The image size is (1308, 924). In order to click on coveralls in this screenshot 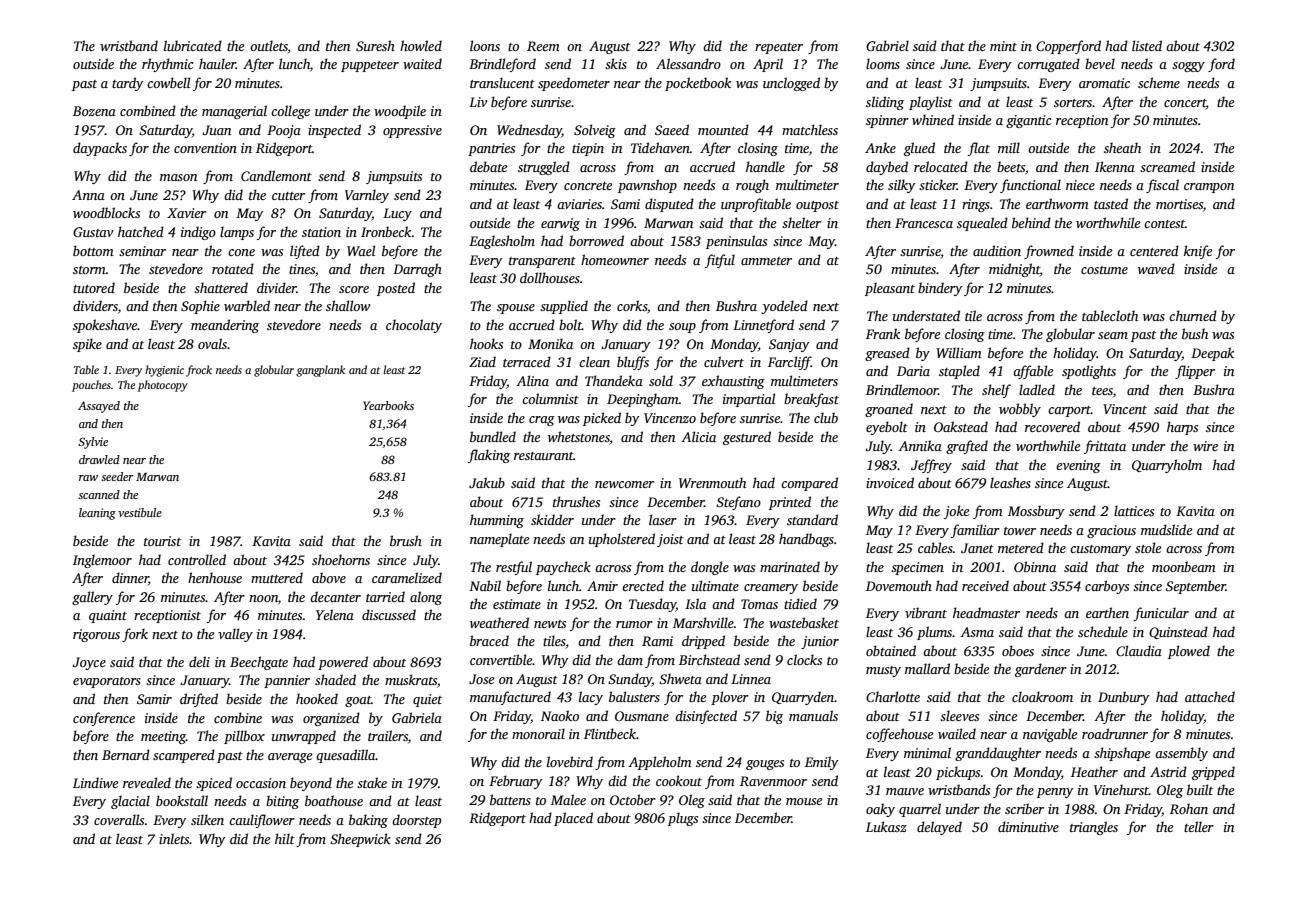, I will do `click(119, 819)`.
